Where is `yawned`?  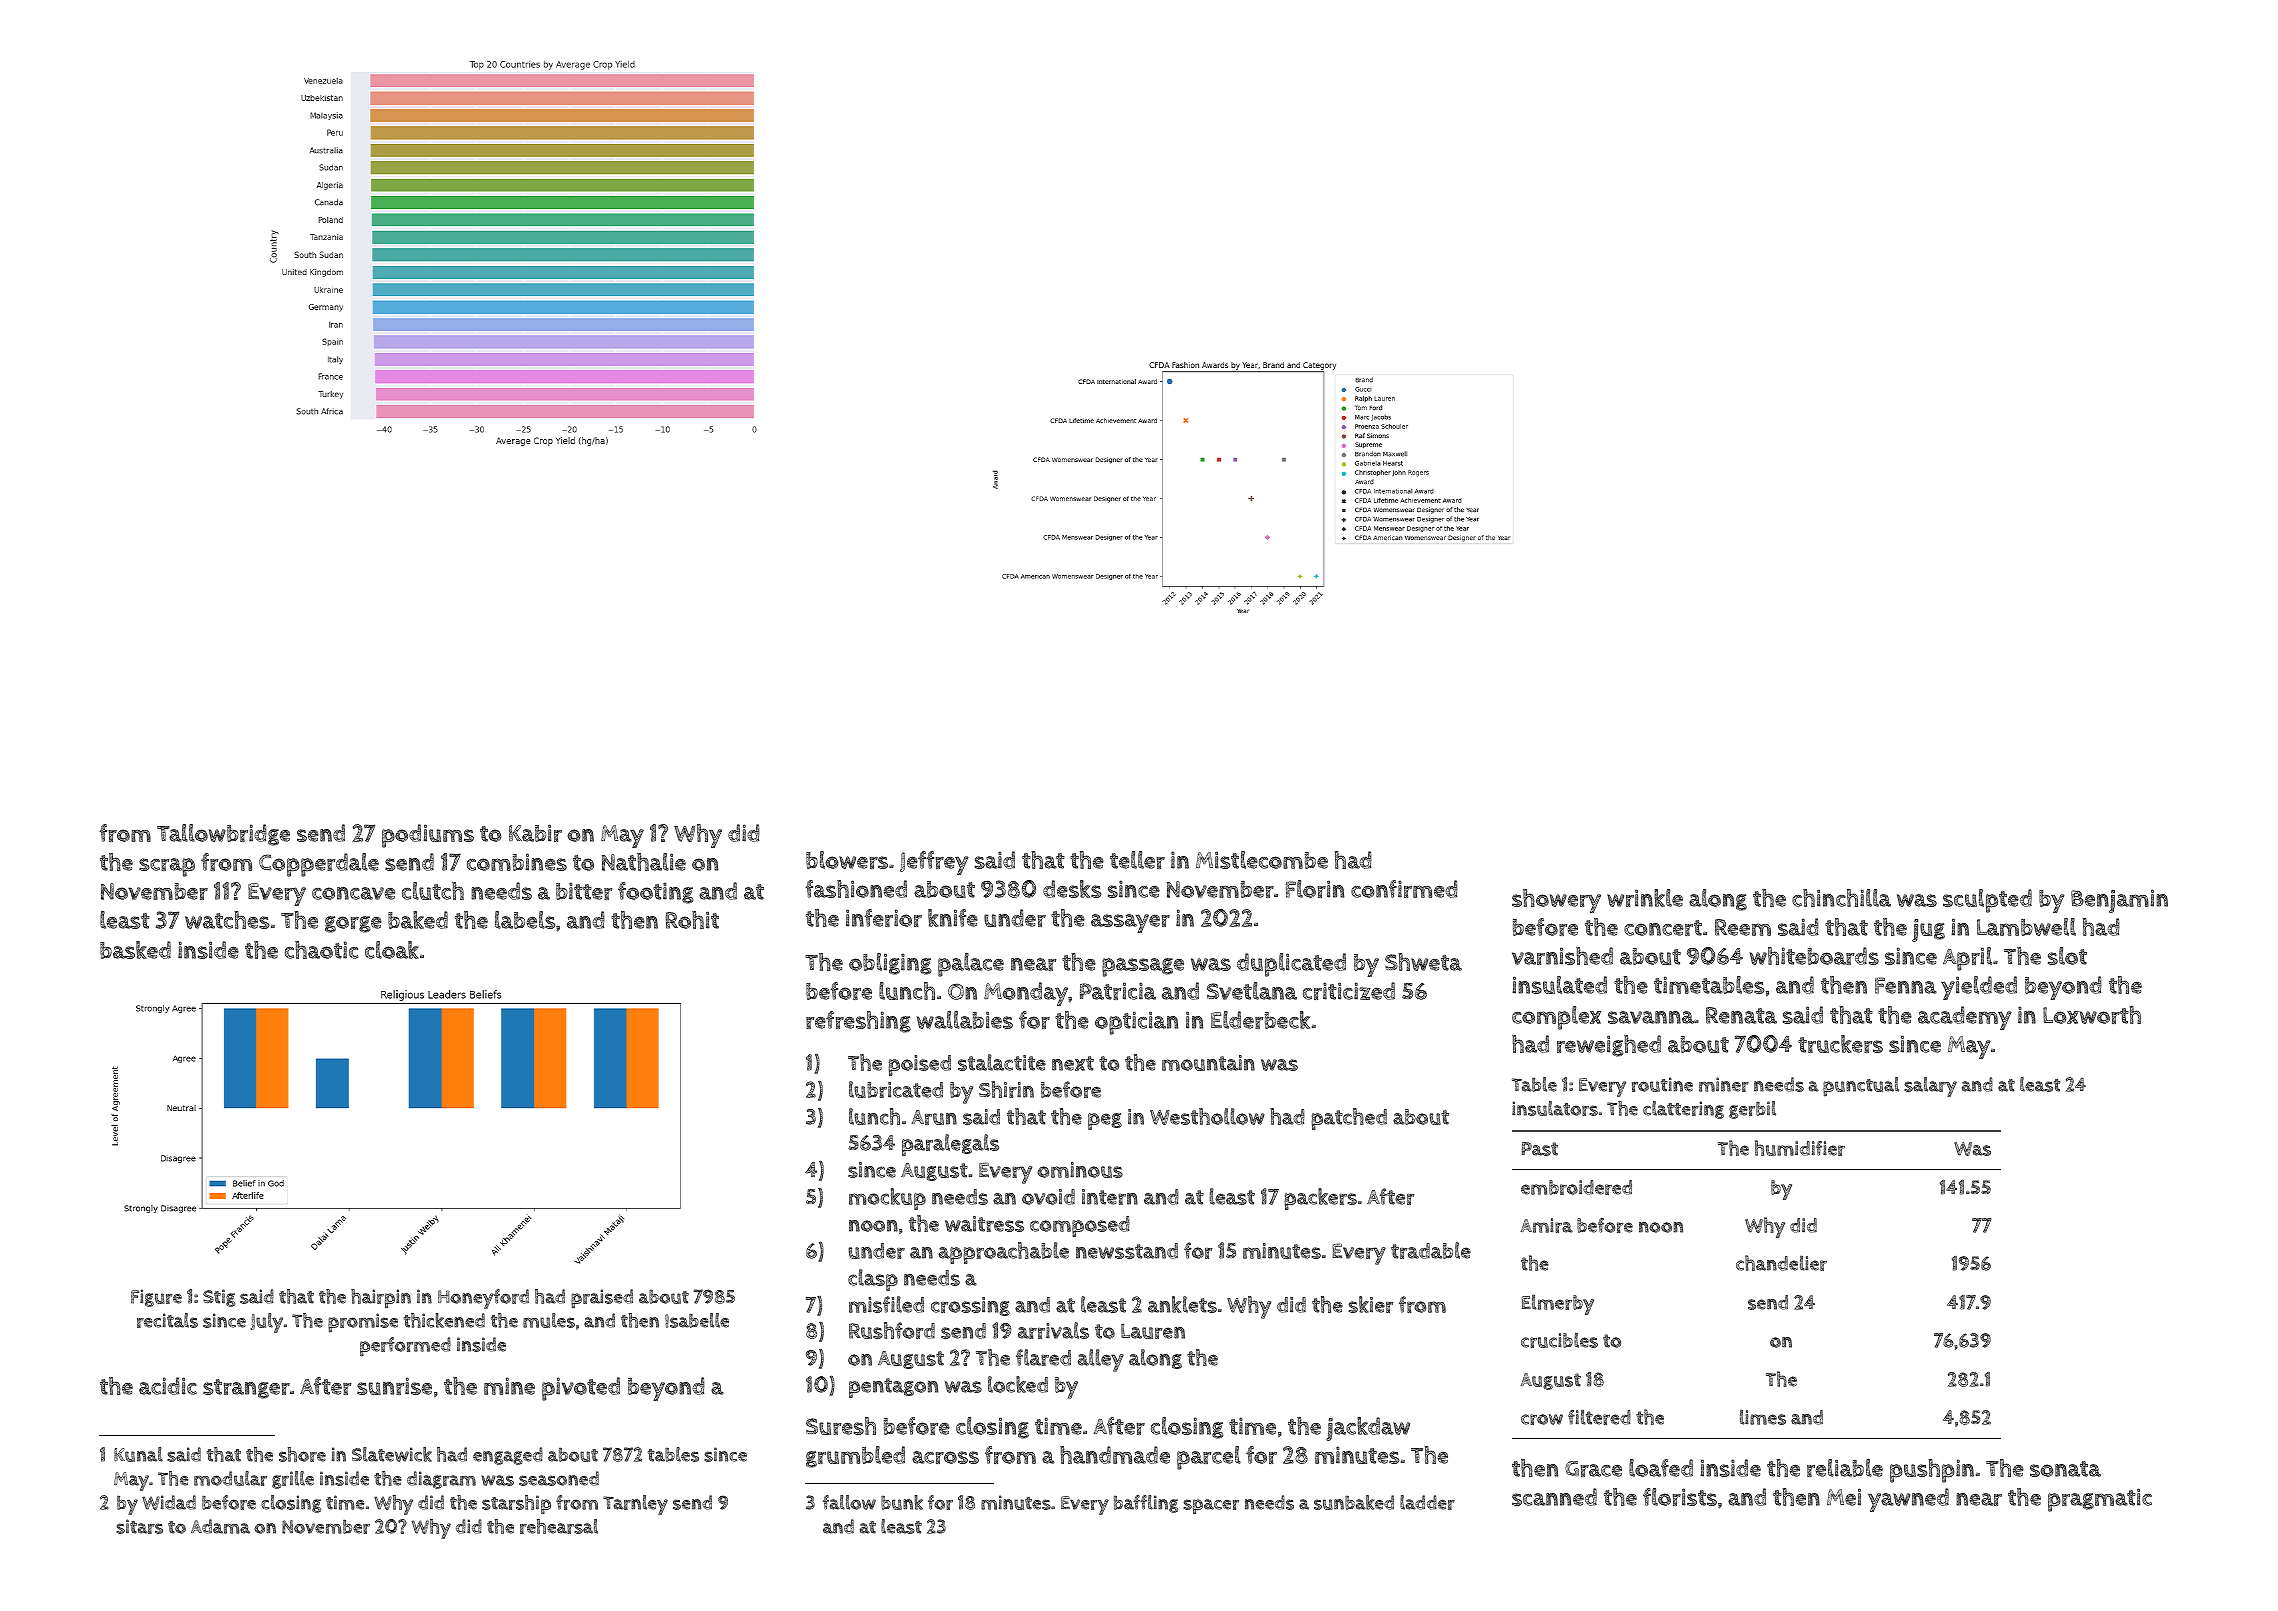 yawned is located at coordinates (1908, 1500).
